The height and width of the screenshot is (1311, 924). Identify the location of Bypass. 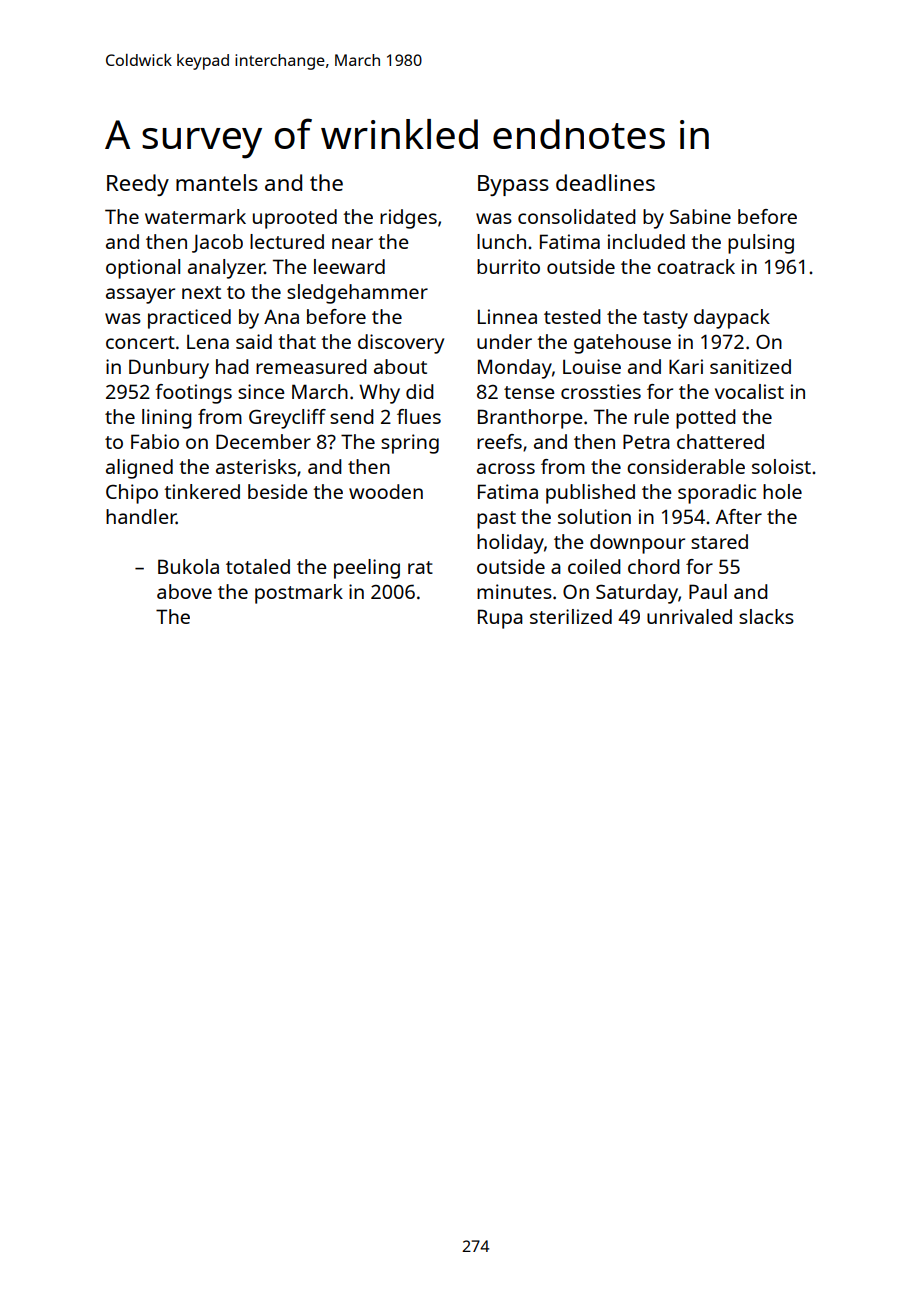
(513, 185).
